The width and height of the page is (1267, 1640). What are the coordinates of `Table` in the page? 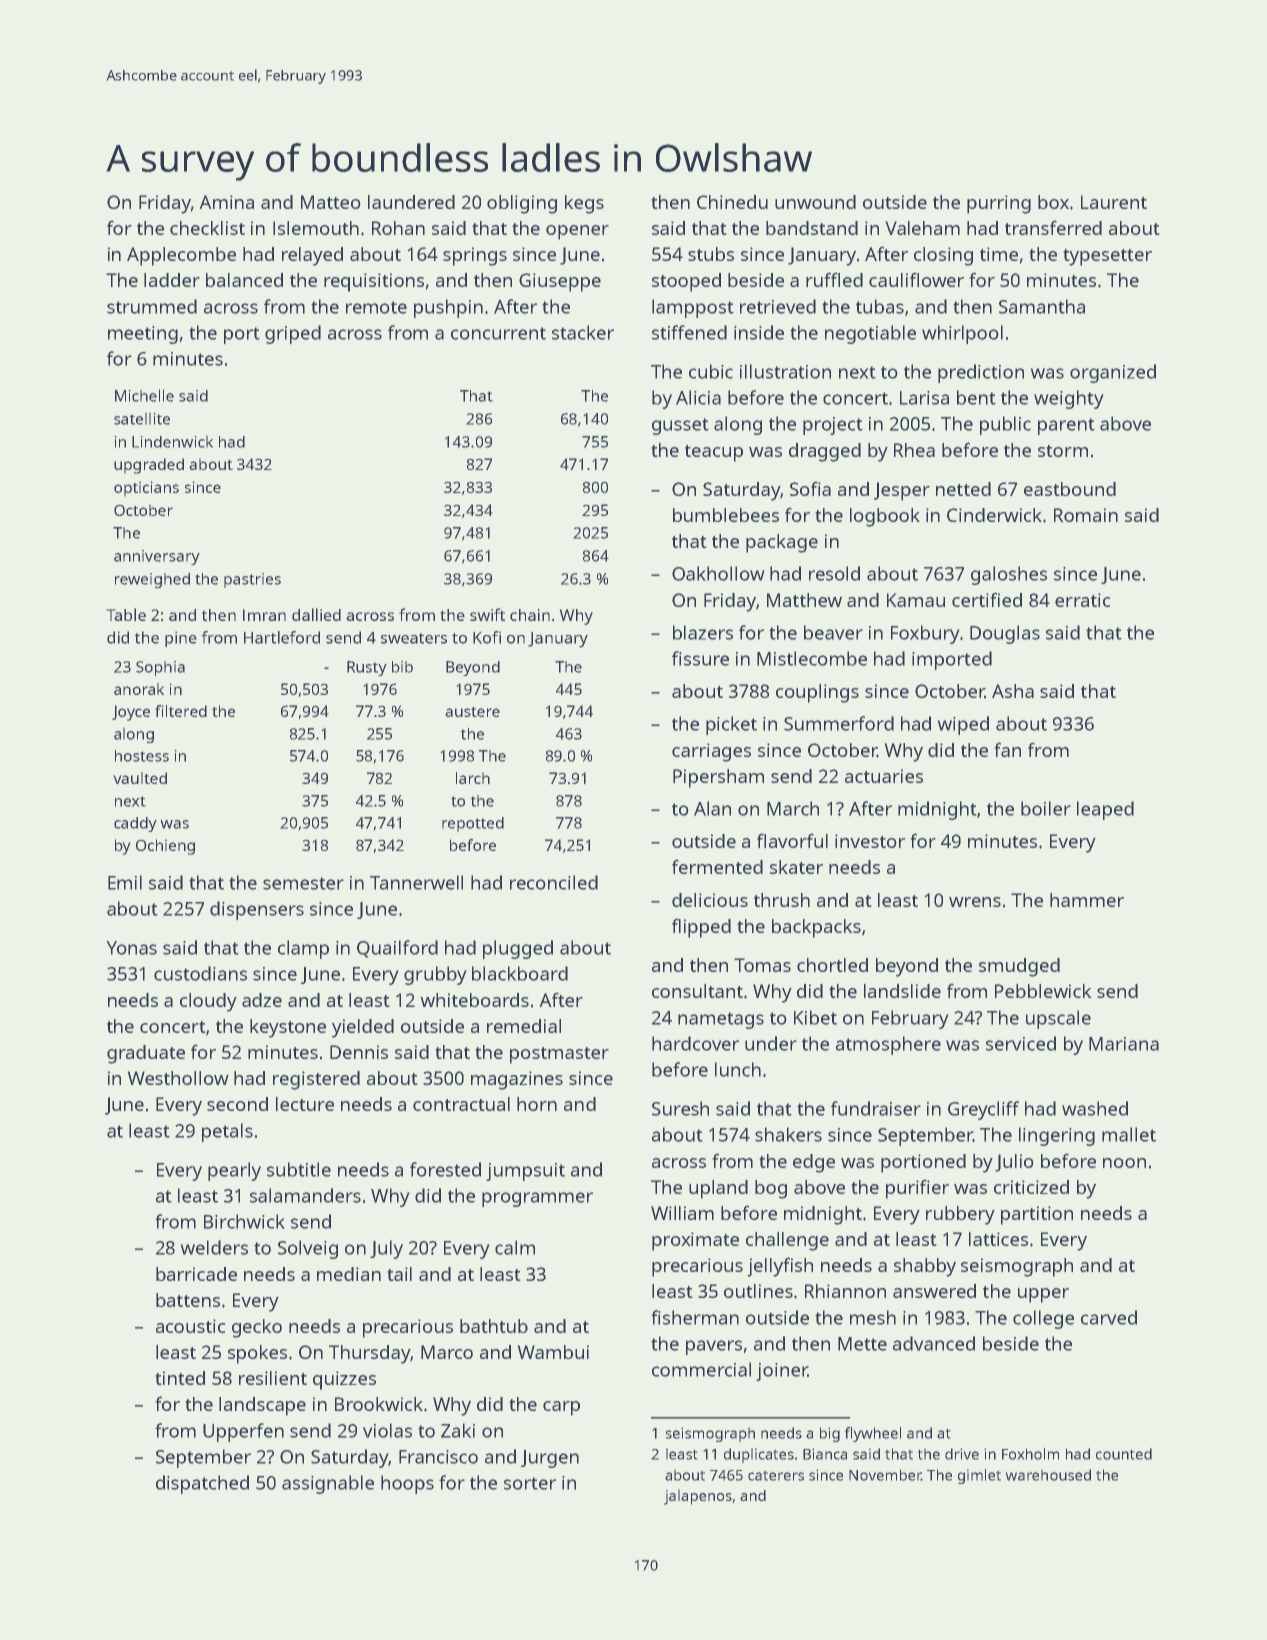 It's located at (126, 614).
